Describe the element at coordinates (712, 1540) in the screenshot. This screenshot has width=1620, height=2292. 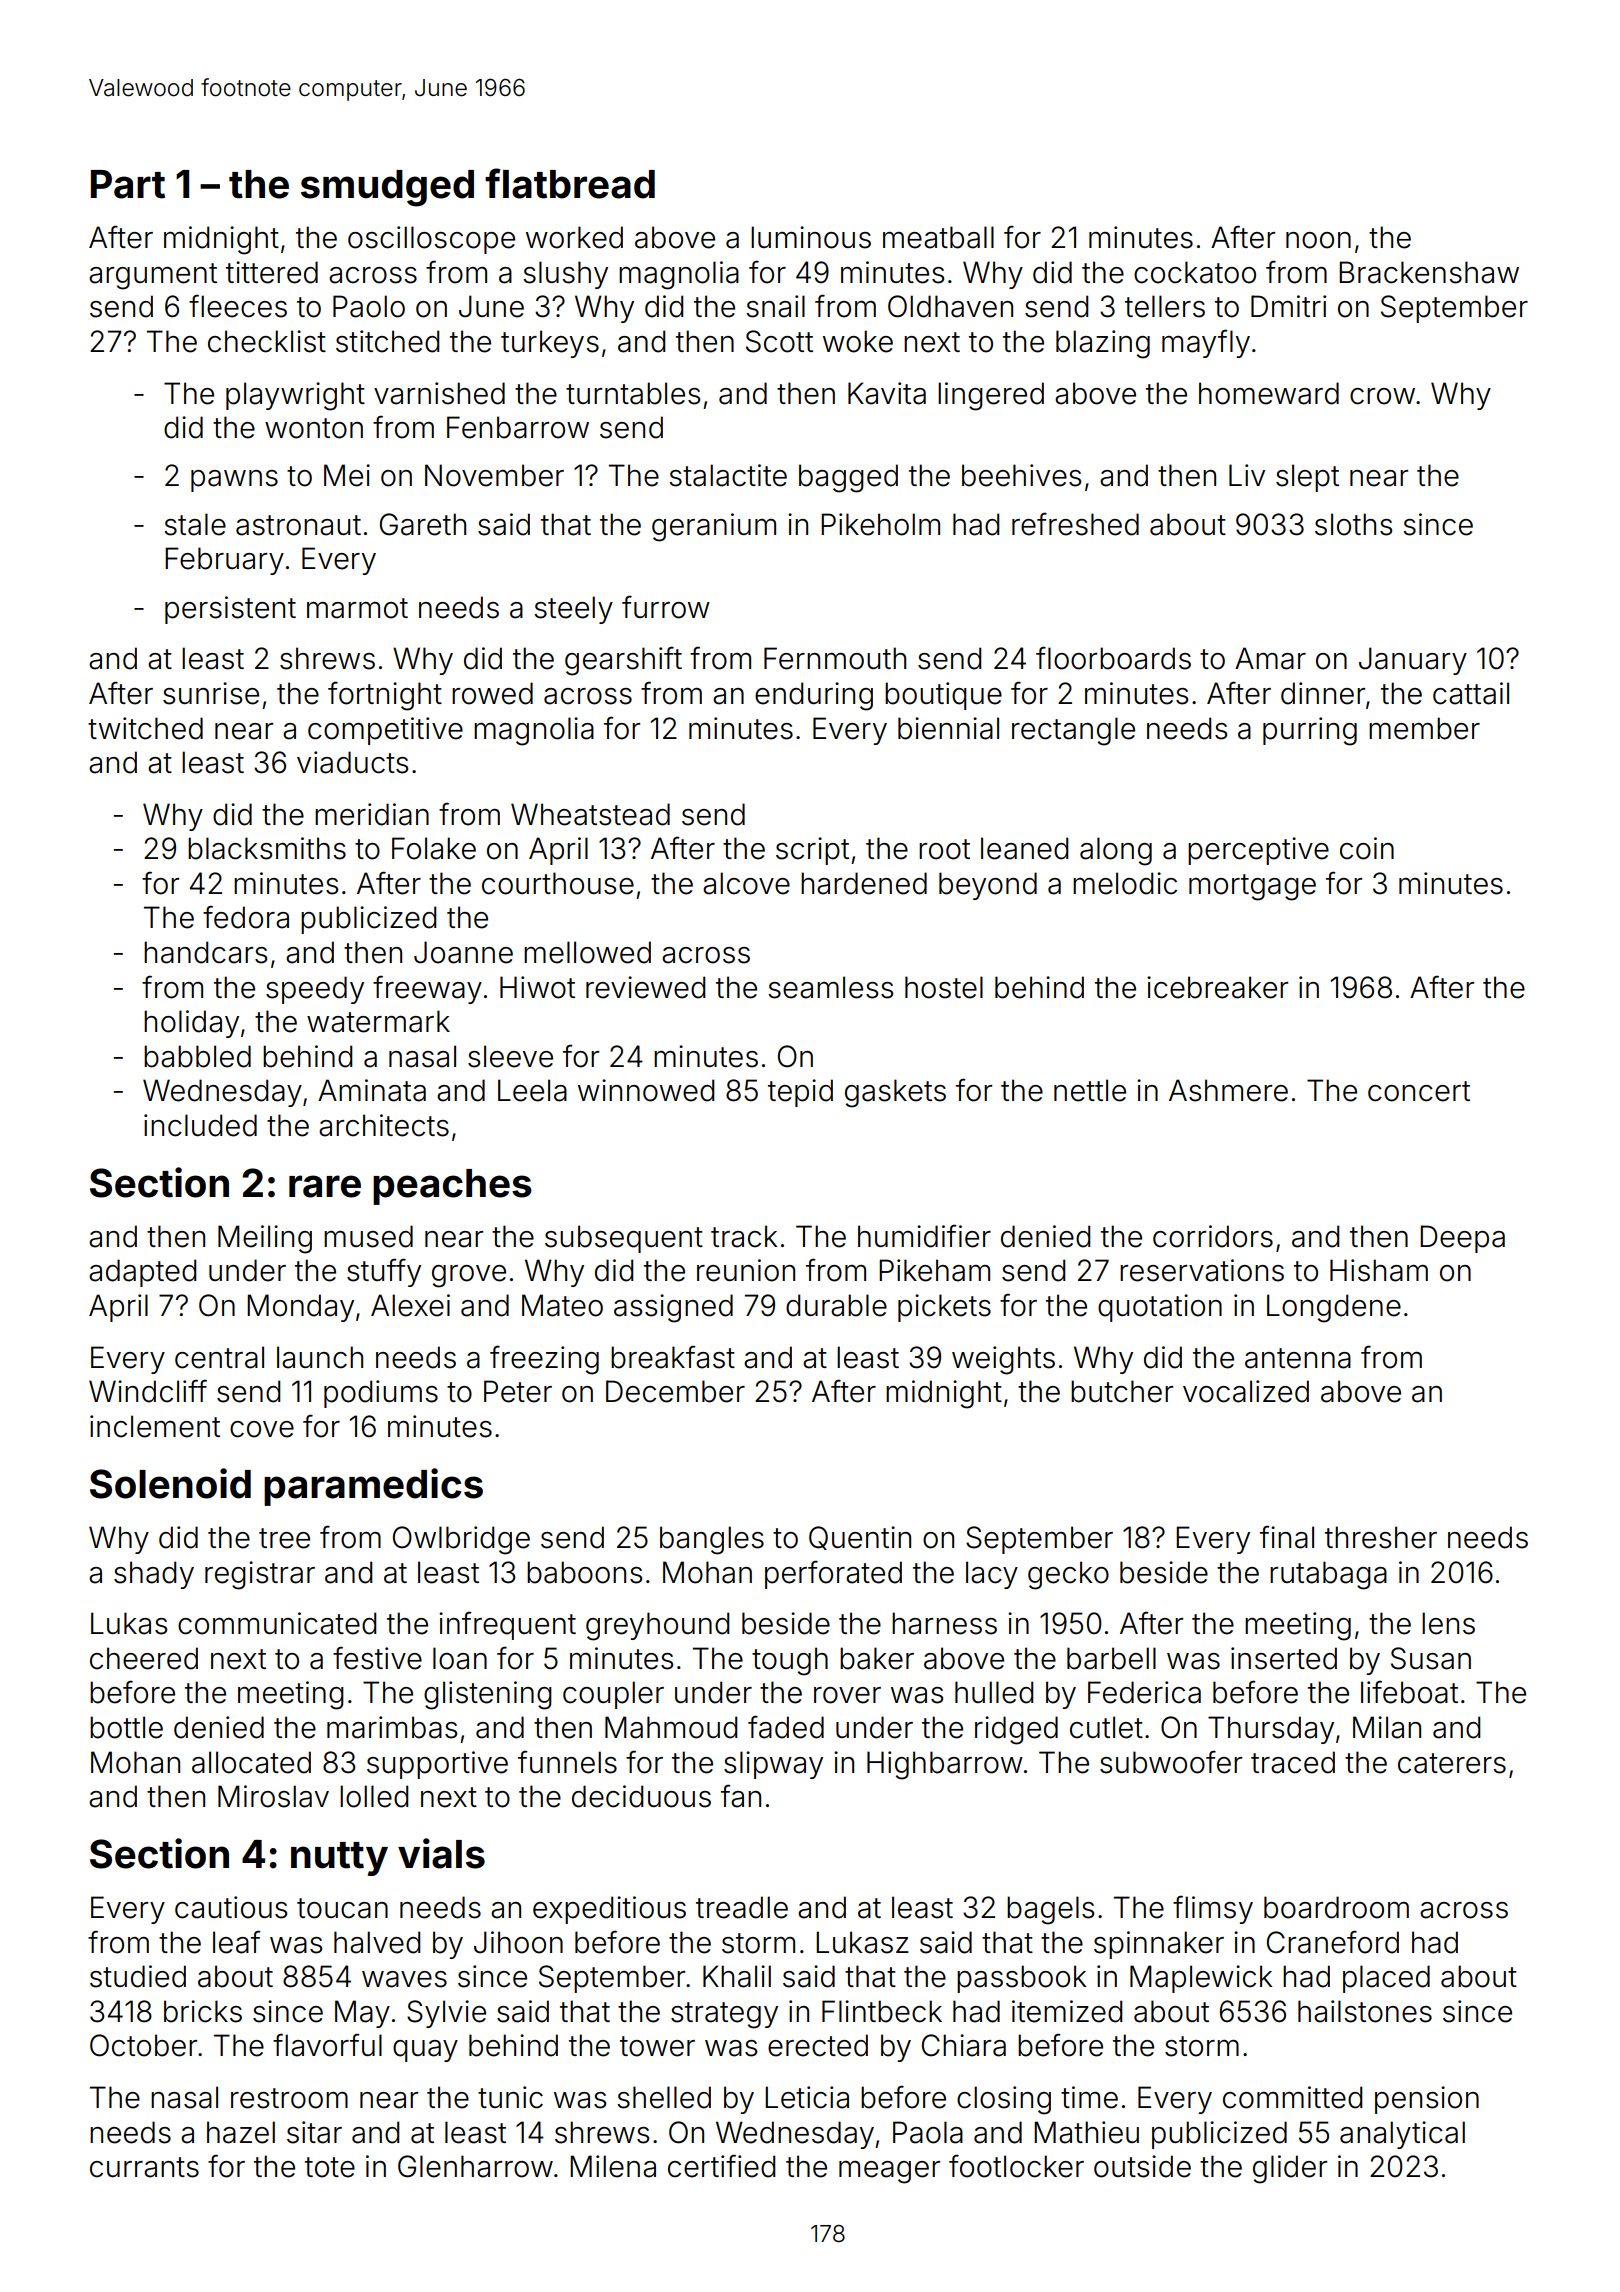
I see `bangles` at that location.
